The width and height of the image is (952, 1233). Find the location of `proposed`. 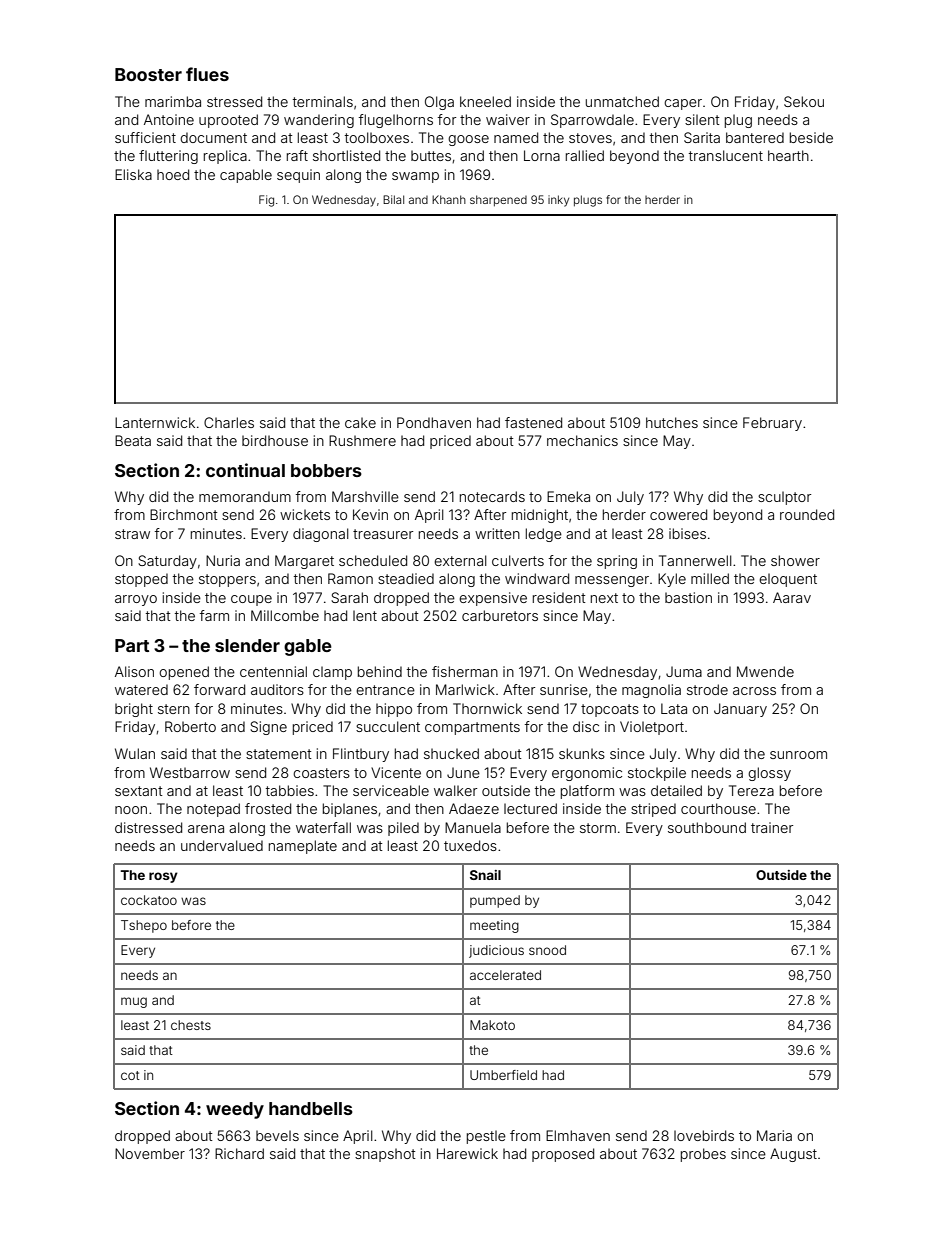

proposed is located at coordinates (563, 1155).
